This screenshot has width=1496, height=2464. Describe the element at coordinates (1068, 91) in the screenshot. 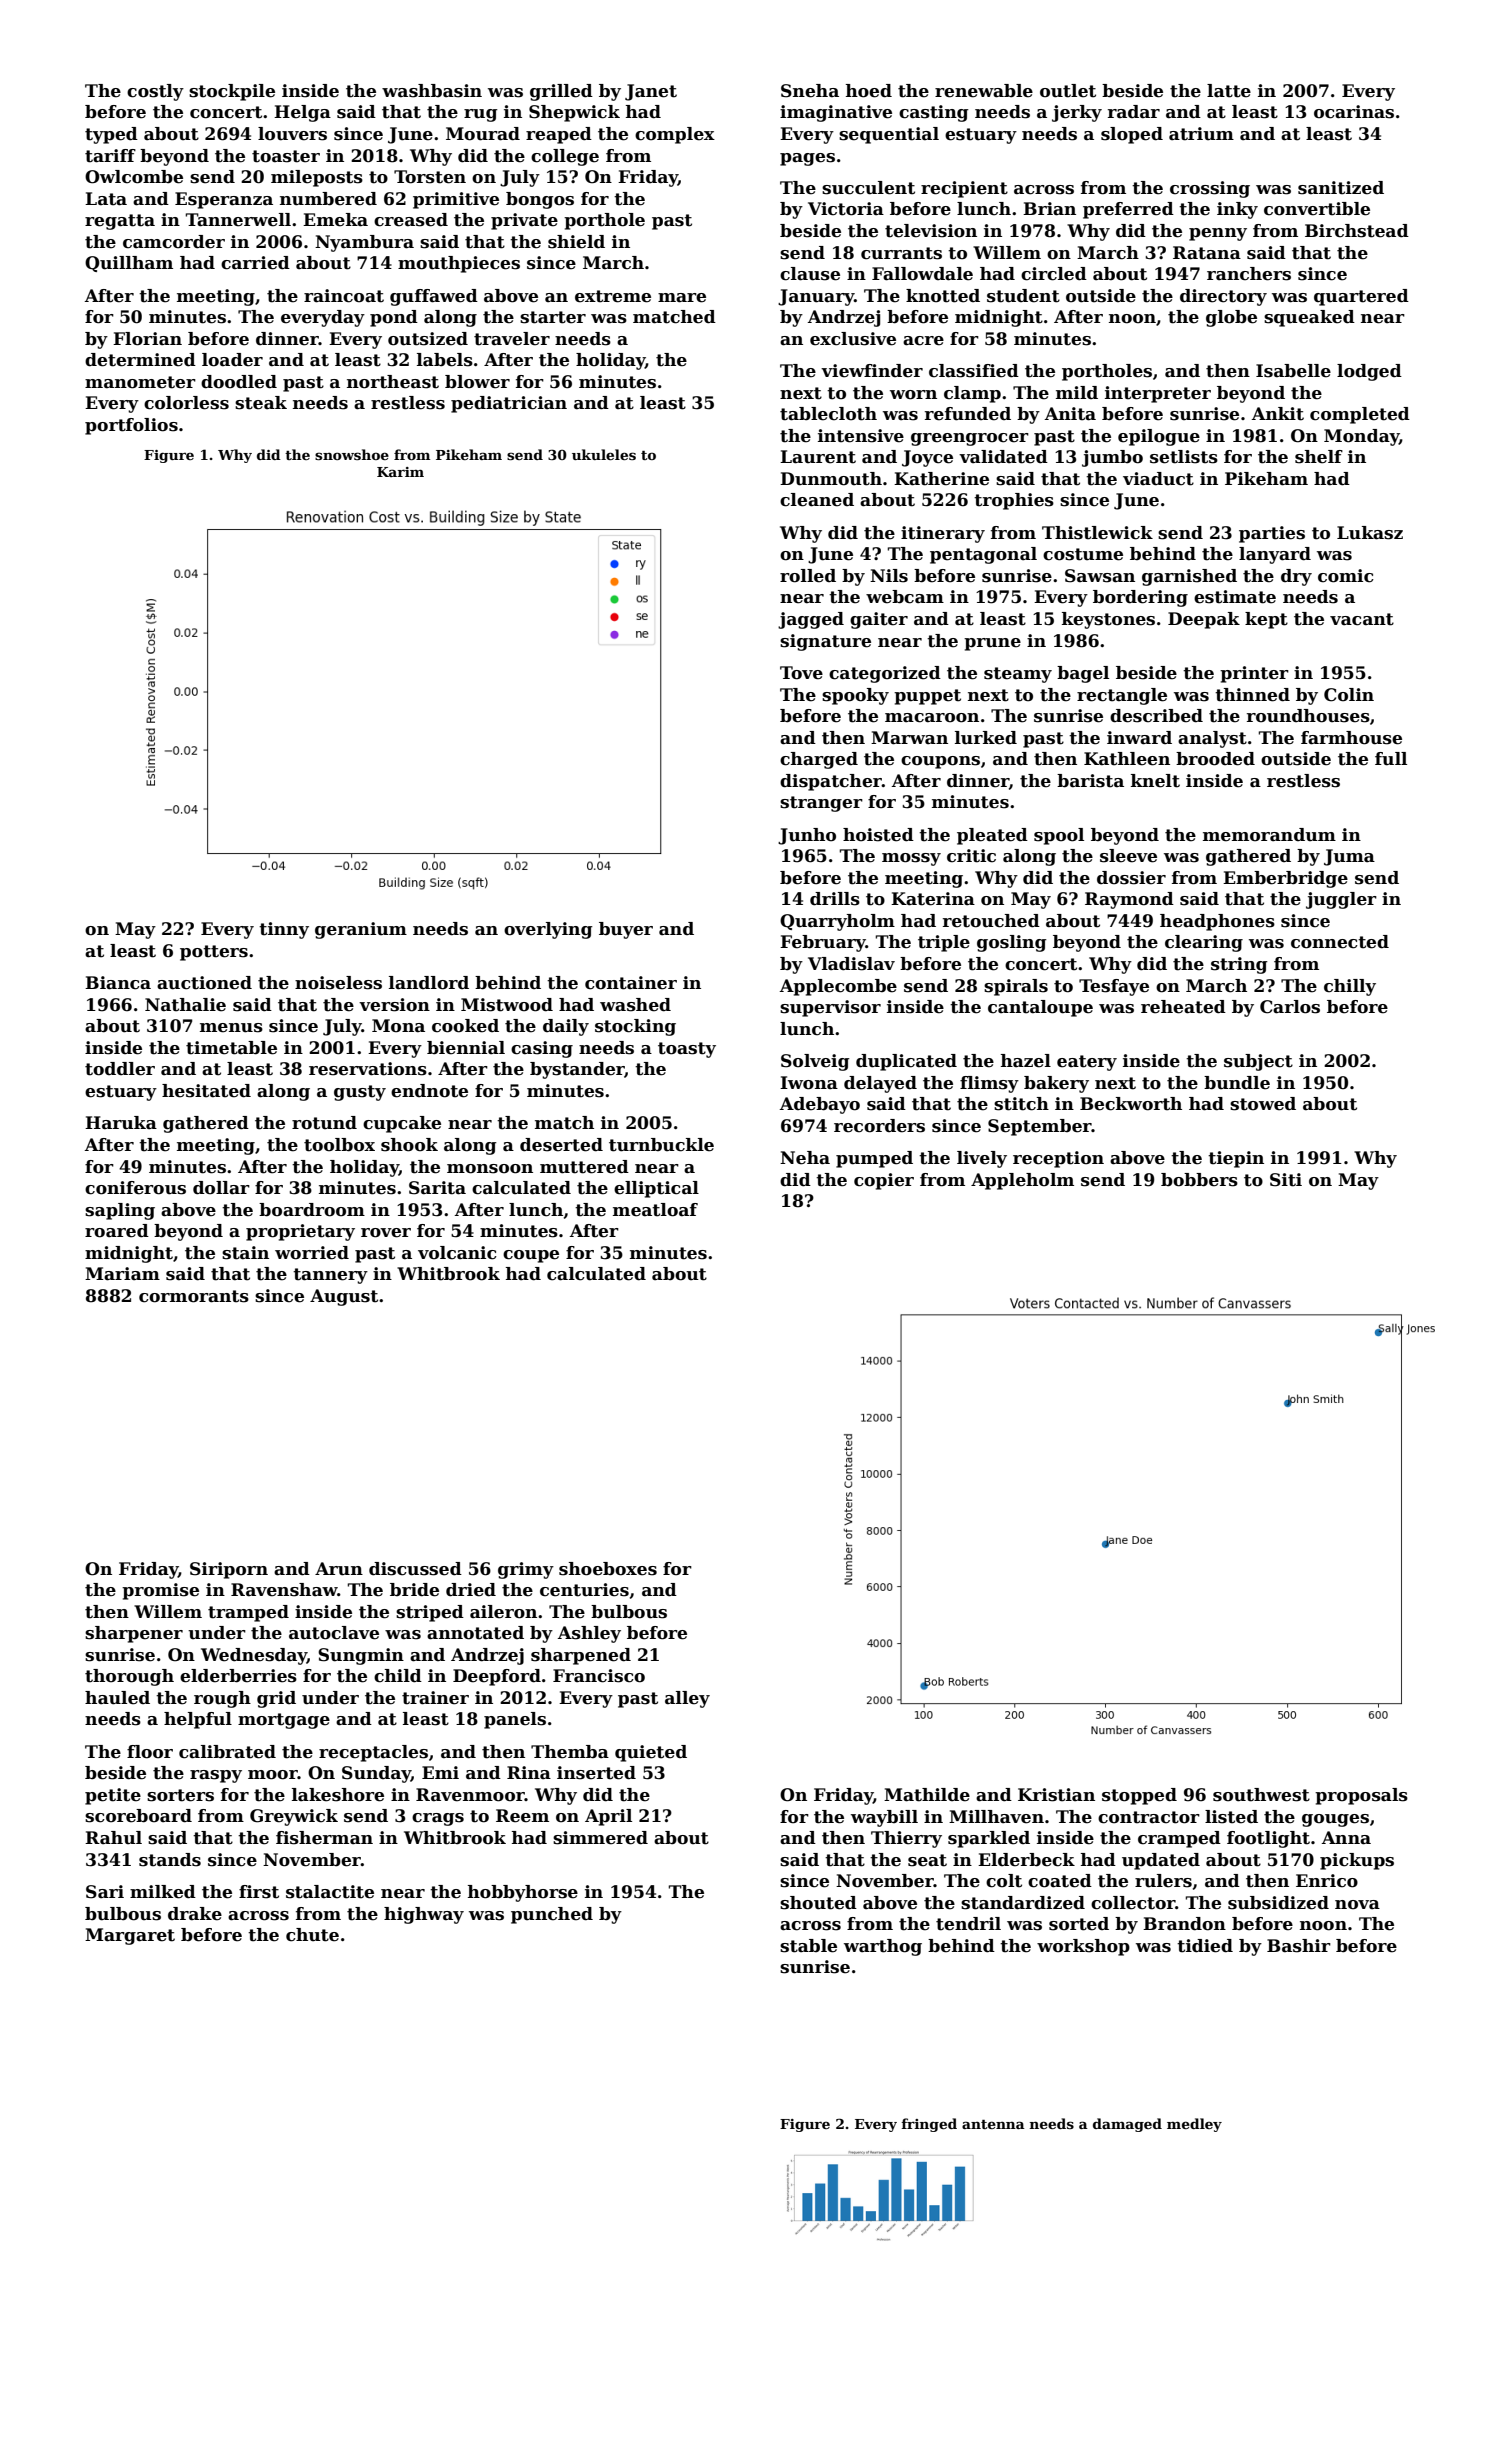

I see `outlet` at that location.
